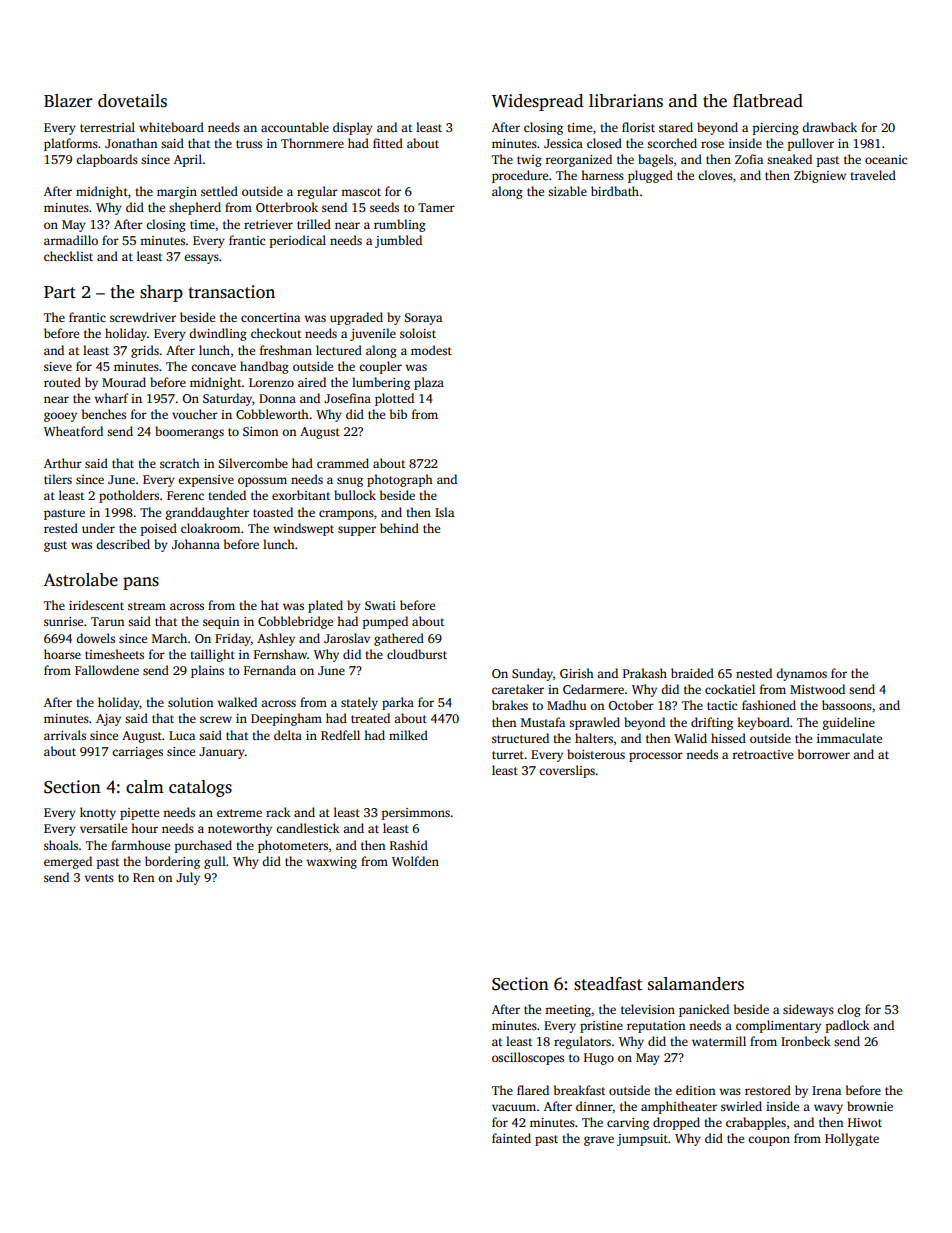  What do you see at coordinates (431, 350) in the image?
I see `modest` at bounding box center [431, 350].
